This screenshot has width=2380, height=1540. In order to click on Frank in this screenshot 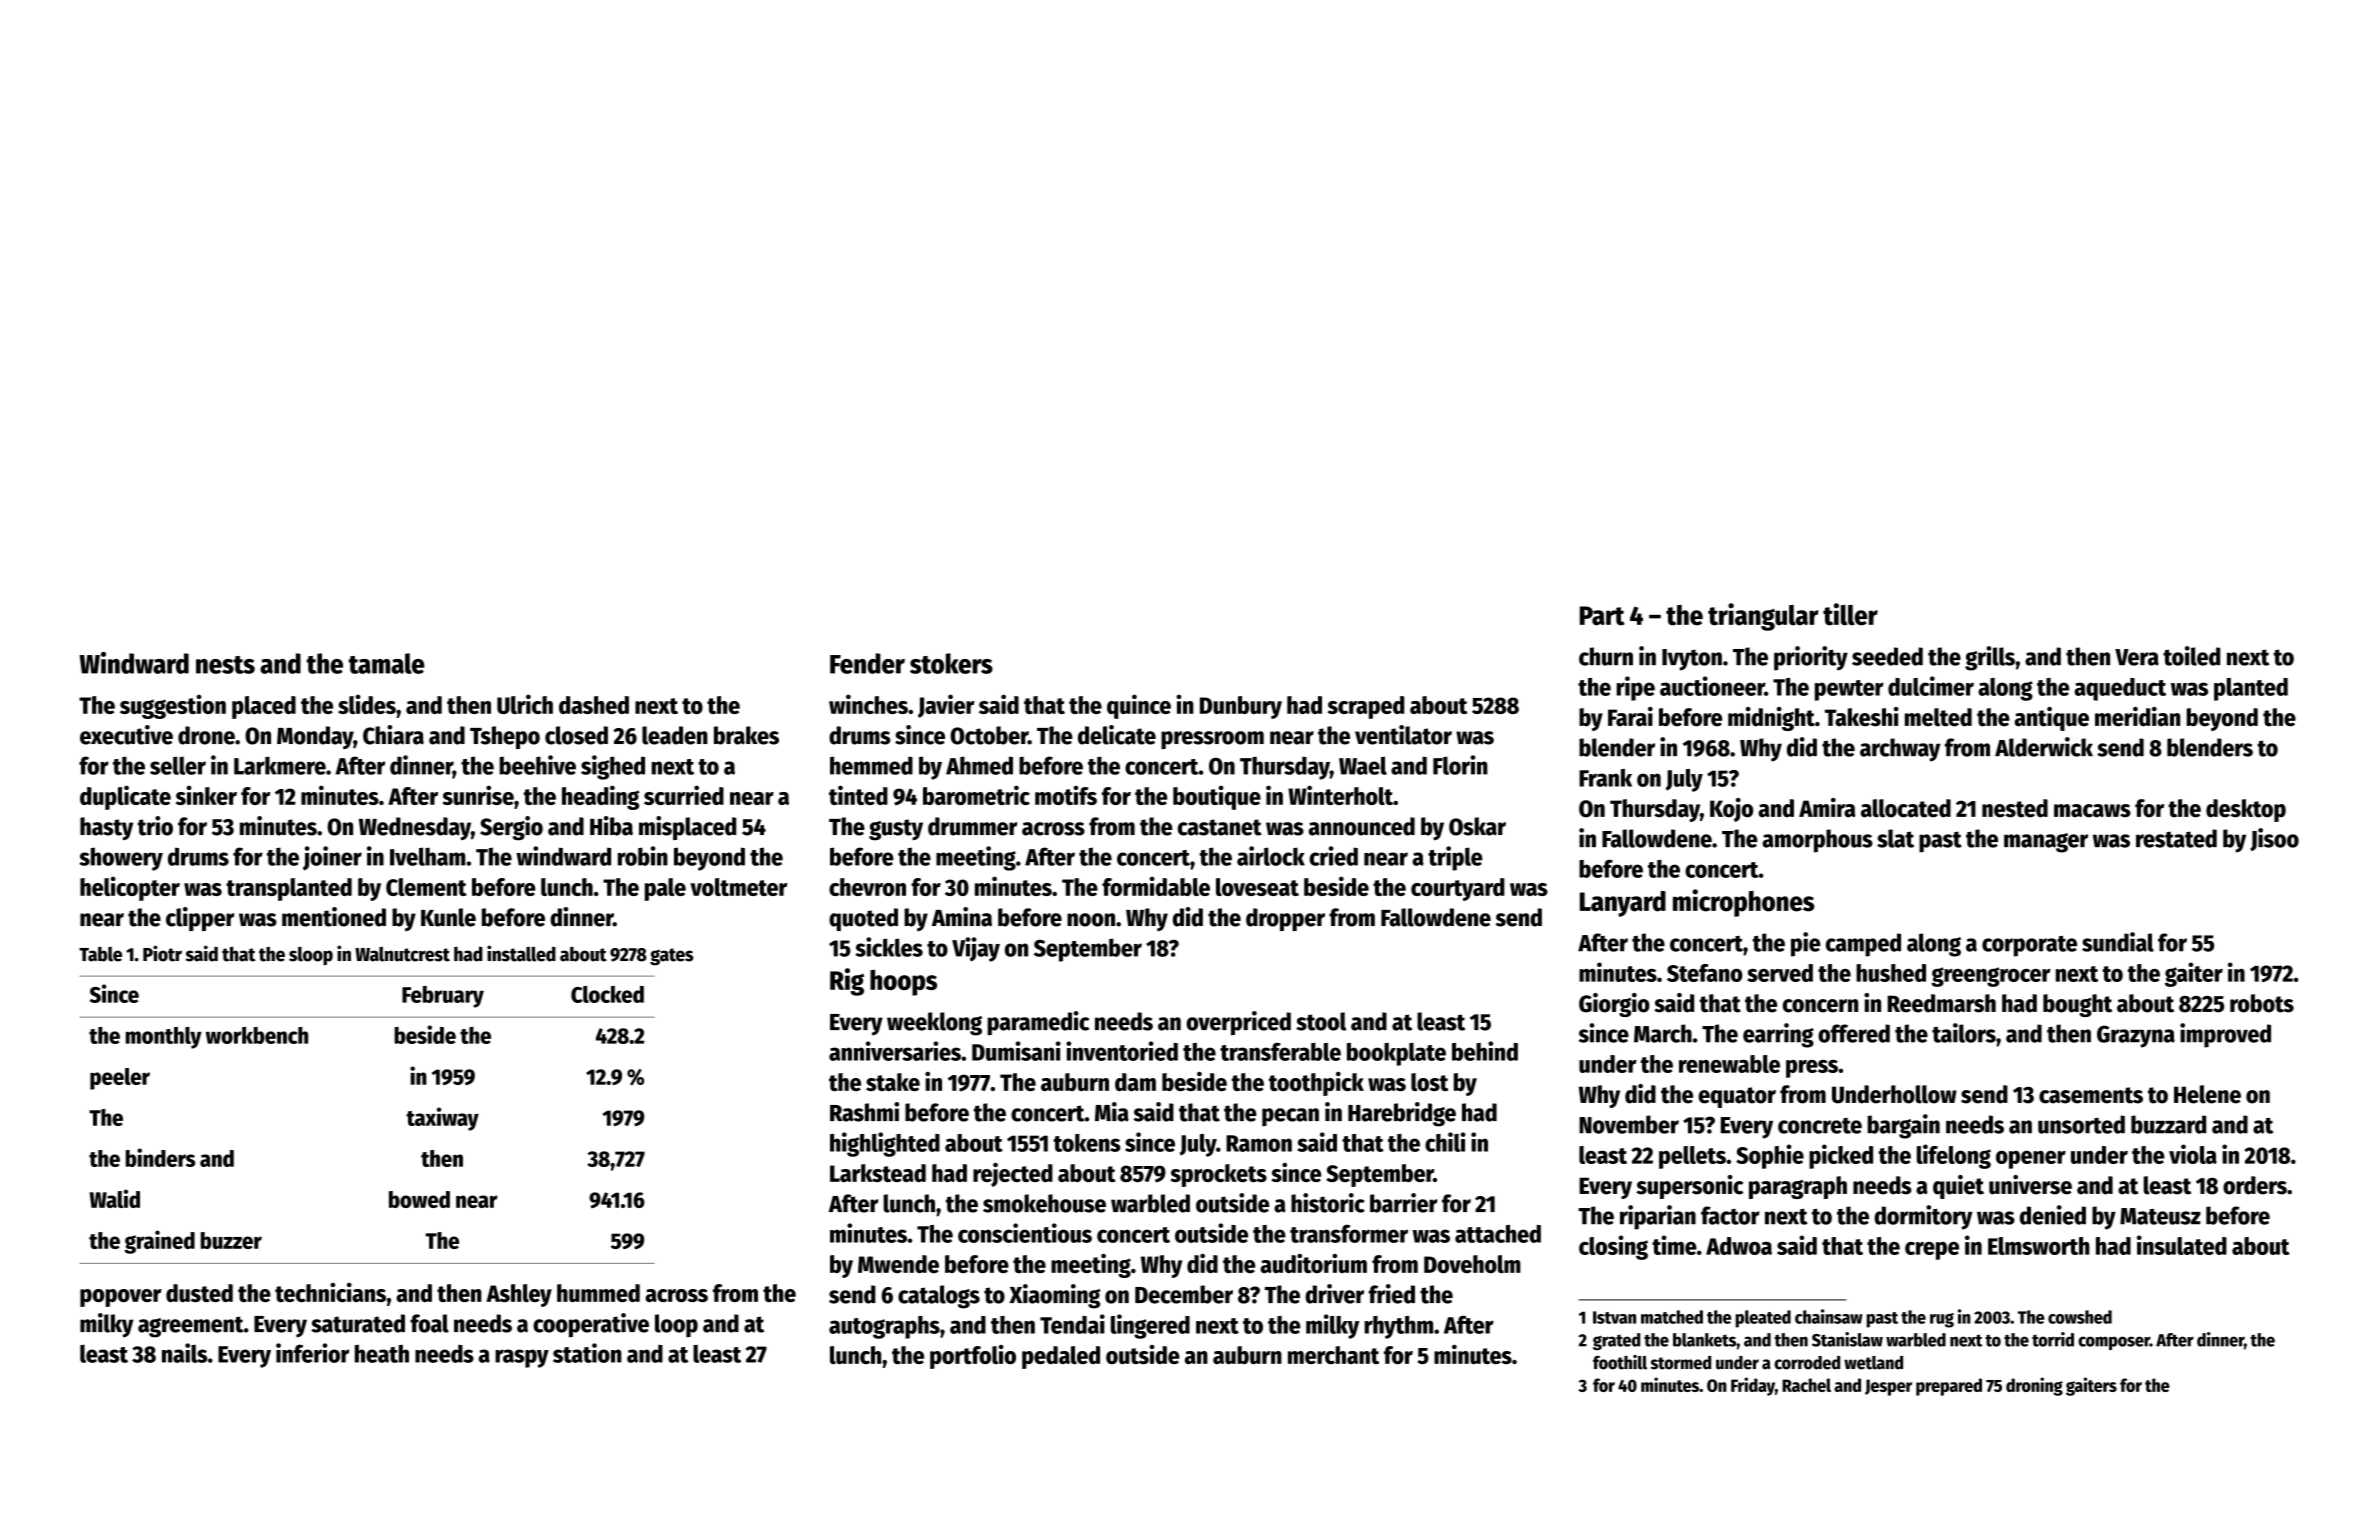, I will do `click(1605, 778)`.
